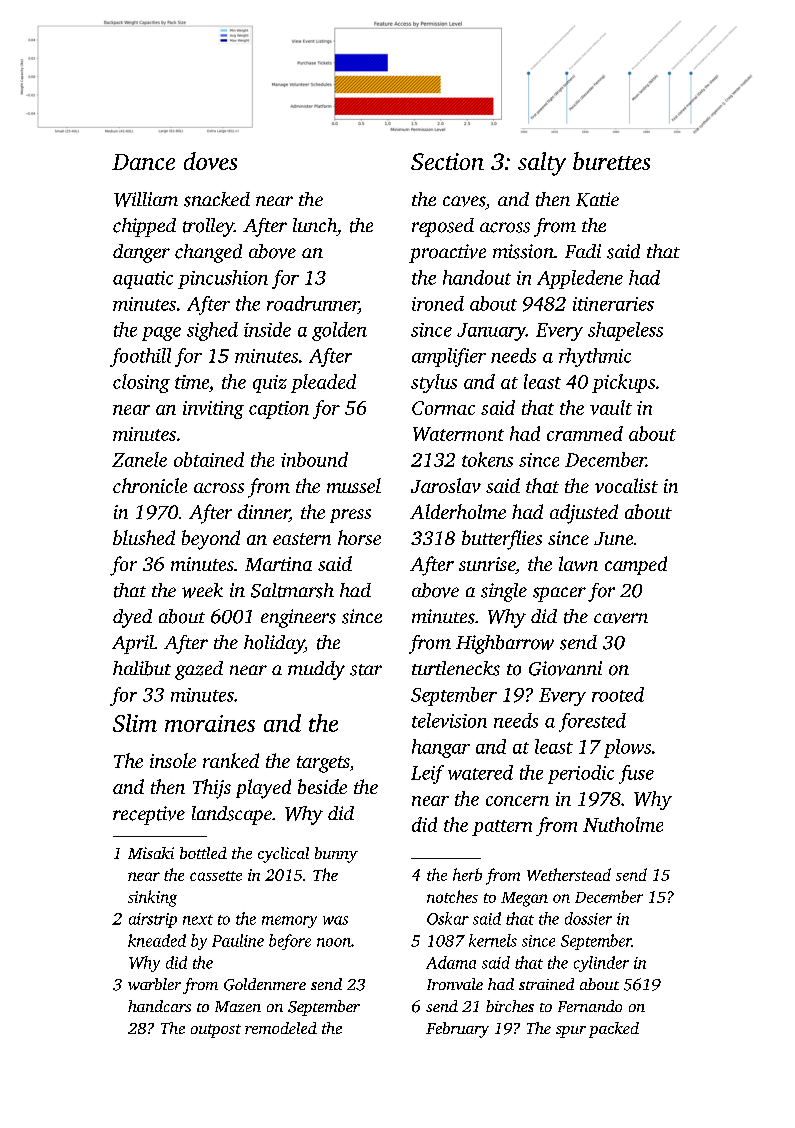 This document has width=795, height=1128. What do you see at coordinates (216, 876) in the document?
I see `cassette` at bounding box center [216, 876].
